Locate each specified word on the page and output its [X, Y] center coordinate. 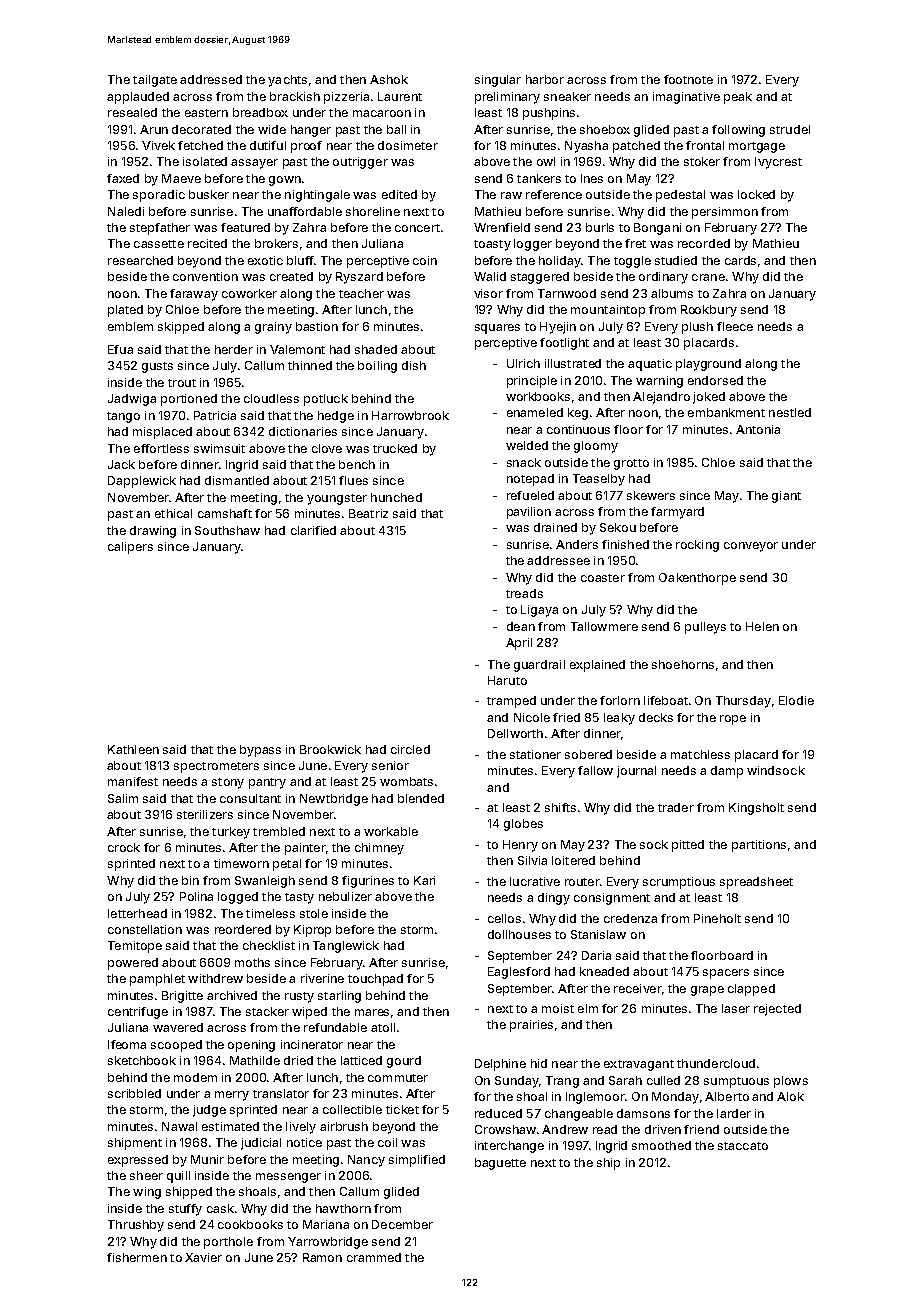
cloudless [271, 398]
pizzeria [346, 98]
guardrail [539, 666]
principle [532, 382]
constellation [145, 929]
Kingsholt [756, 809]
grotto [631, 464]
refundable [335, 1027]
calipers [130, 548]
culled [663, 1080]
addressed [211, 79]
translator [281, 1093]
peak [738, 98]
